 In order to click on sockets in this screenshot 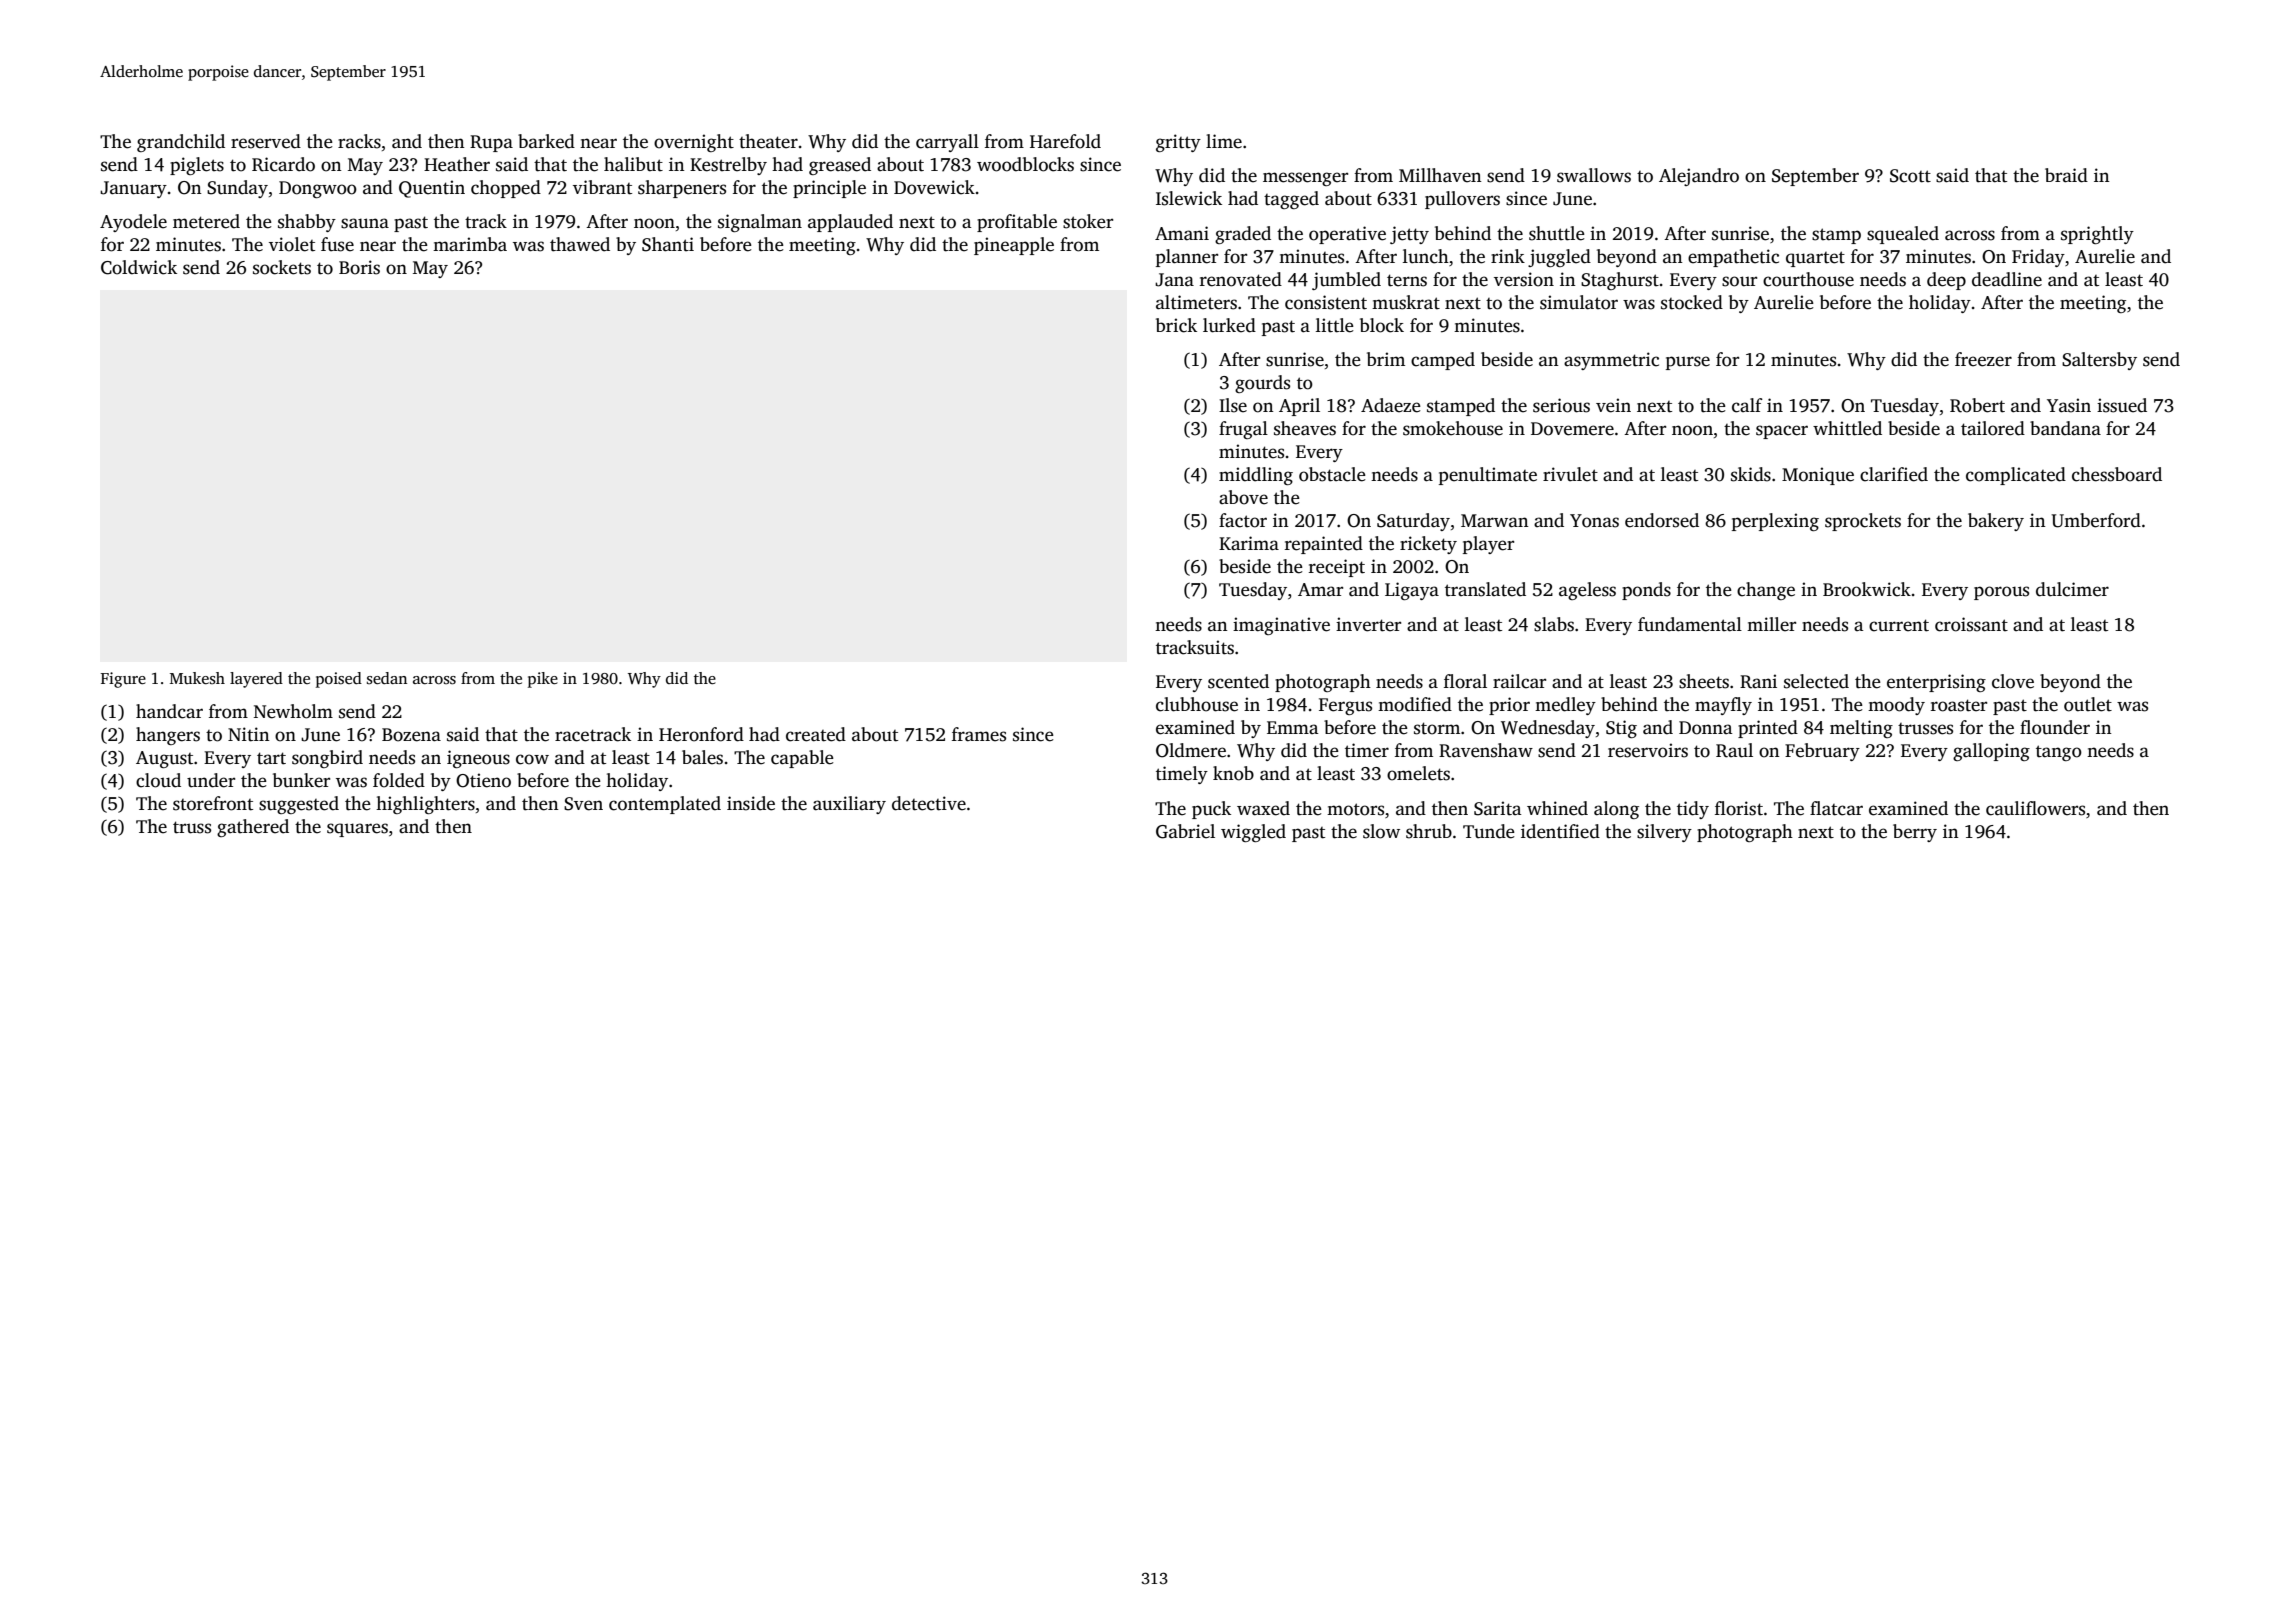, I will do `click(282, 267)`.
